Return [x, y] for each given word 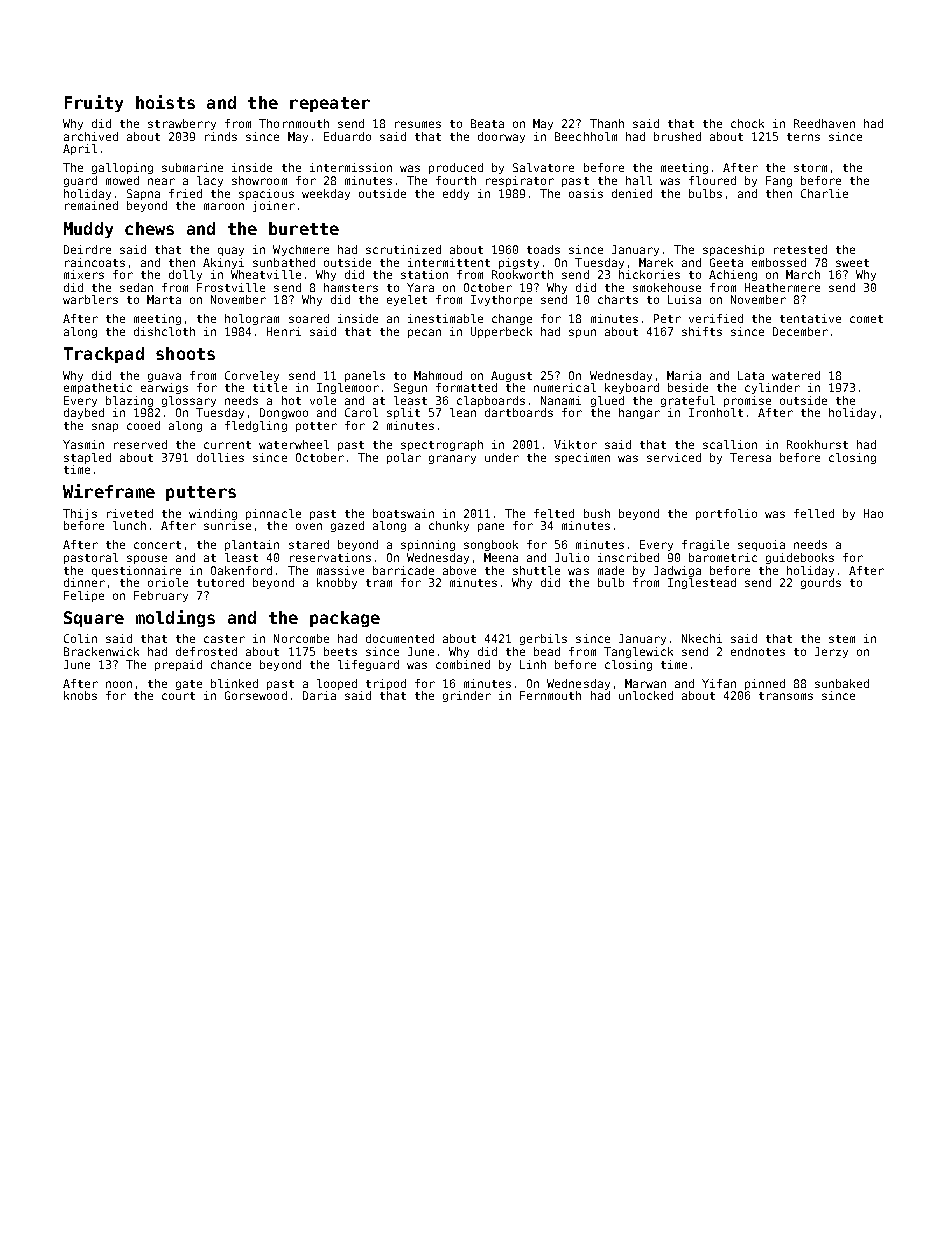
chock [747, 123]
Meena [501, 557]
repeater [330, 104]
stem [842, 639]
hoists [165, 102]
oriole [168, 582]
